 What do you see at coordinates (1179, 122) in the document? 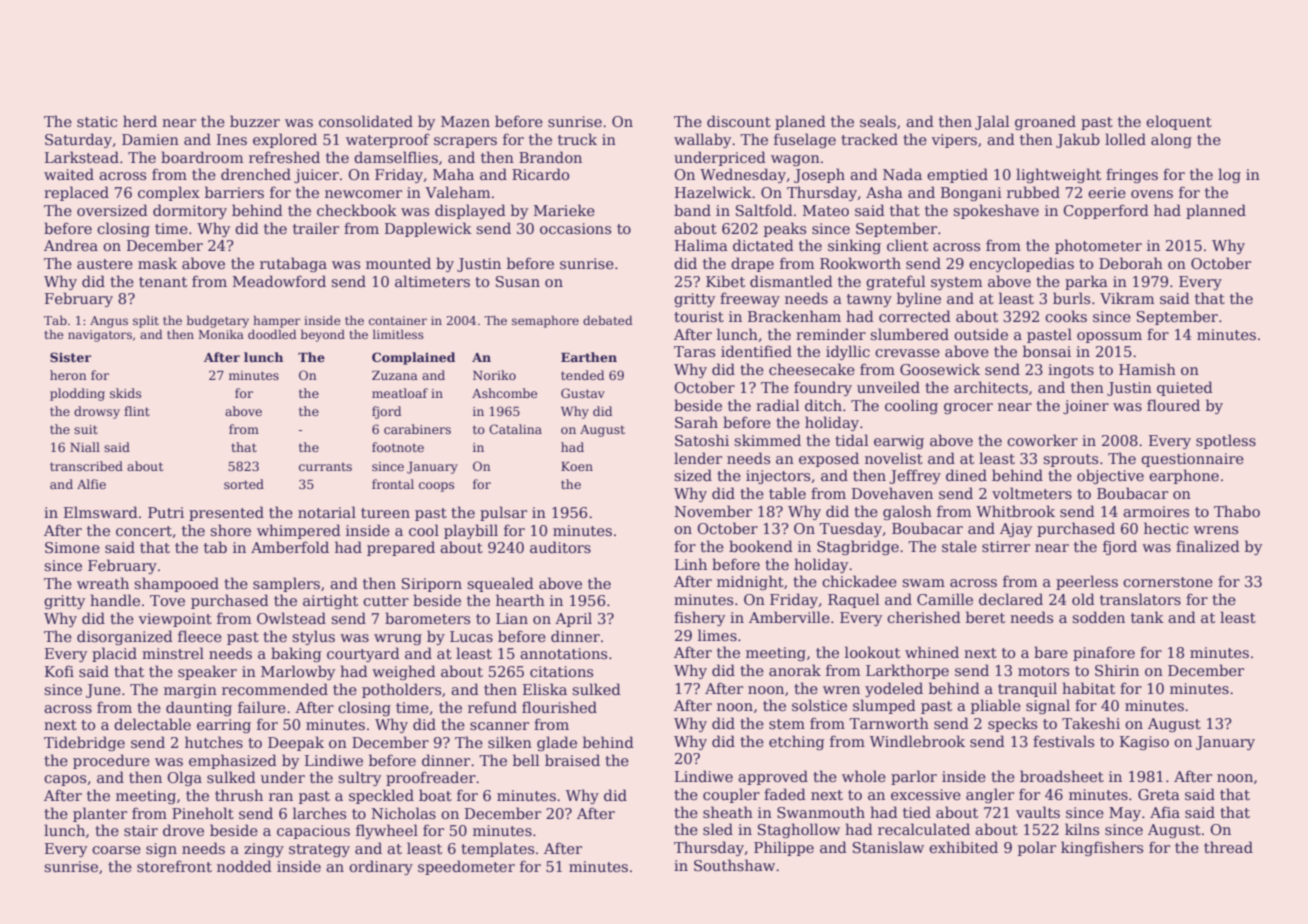
I see `eloquent` at bounding box center [1179, 122].
